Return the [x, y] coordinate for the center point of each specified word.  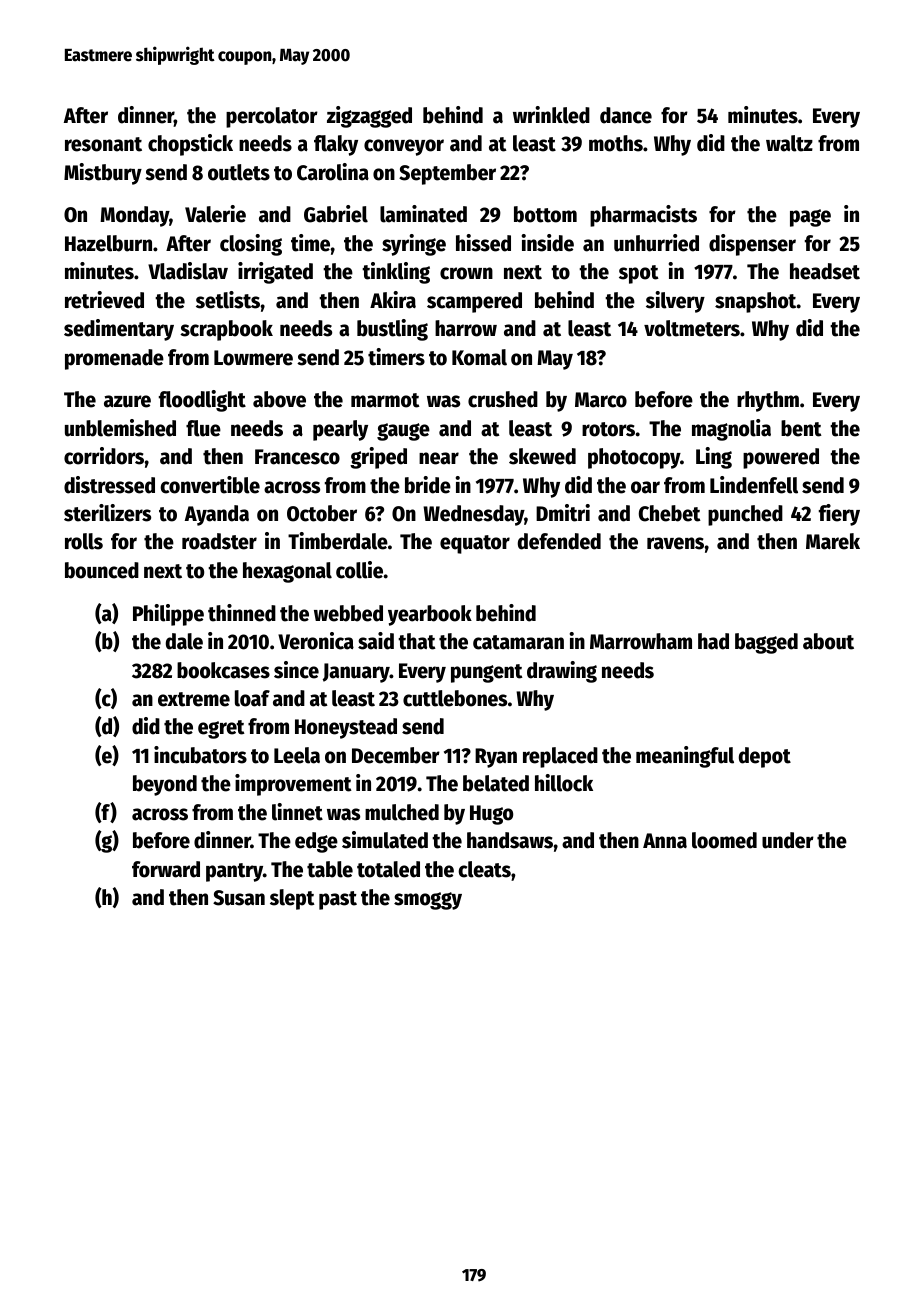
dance [626, 115]
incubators [200, 755]
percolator [272, 117]
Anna [665, 841]
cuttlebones [455, 698]
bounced [102, 570]
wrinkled [551, 115]
